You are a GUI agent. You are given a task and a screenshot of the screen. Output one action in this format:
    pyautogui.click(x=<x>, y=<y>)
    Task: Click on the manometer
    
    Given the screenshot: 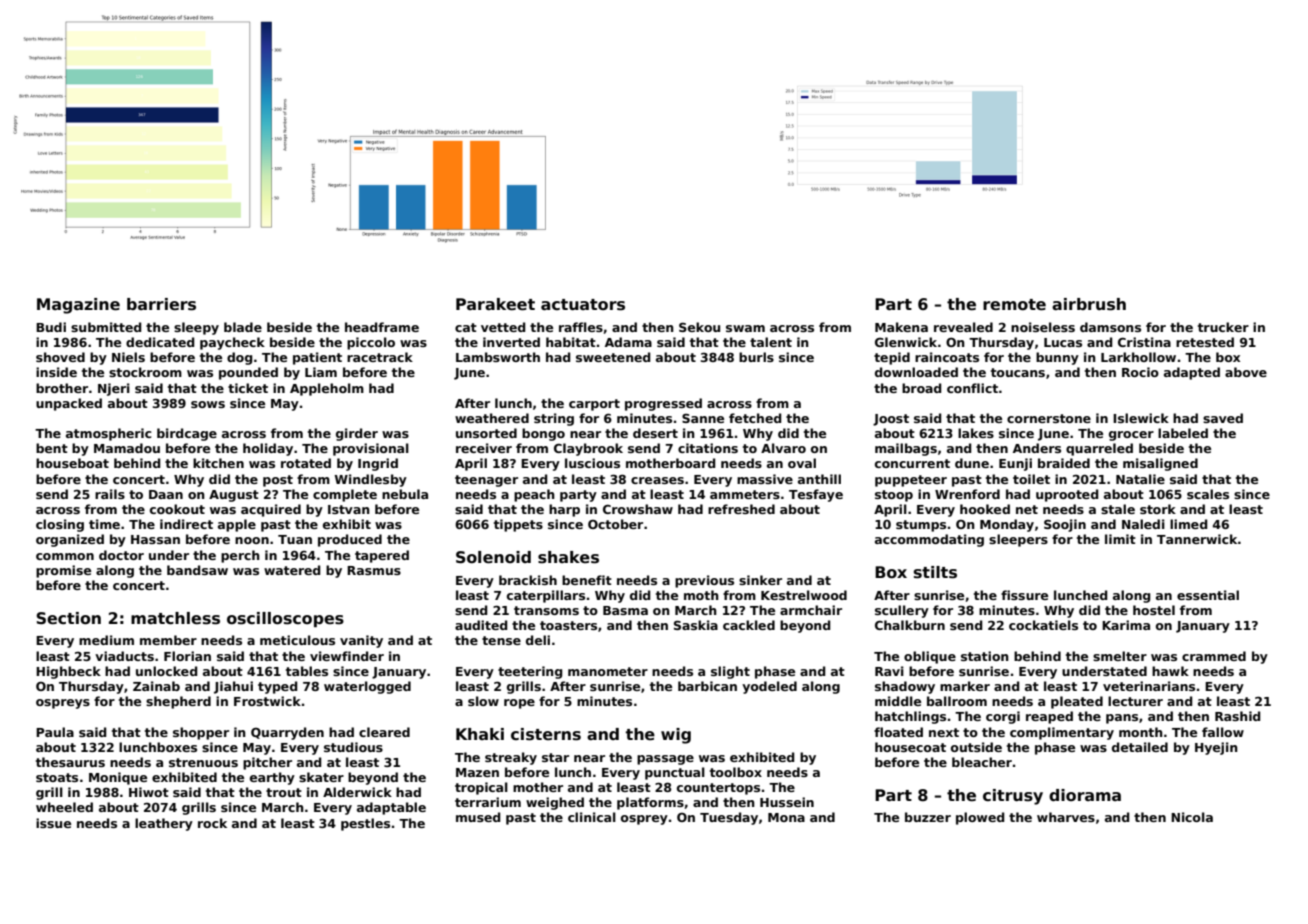 What is the action you would take?
    pyautogui.click(x=608, y=671)
